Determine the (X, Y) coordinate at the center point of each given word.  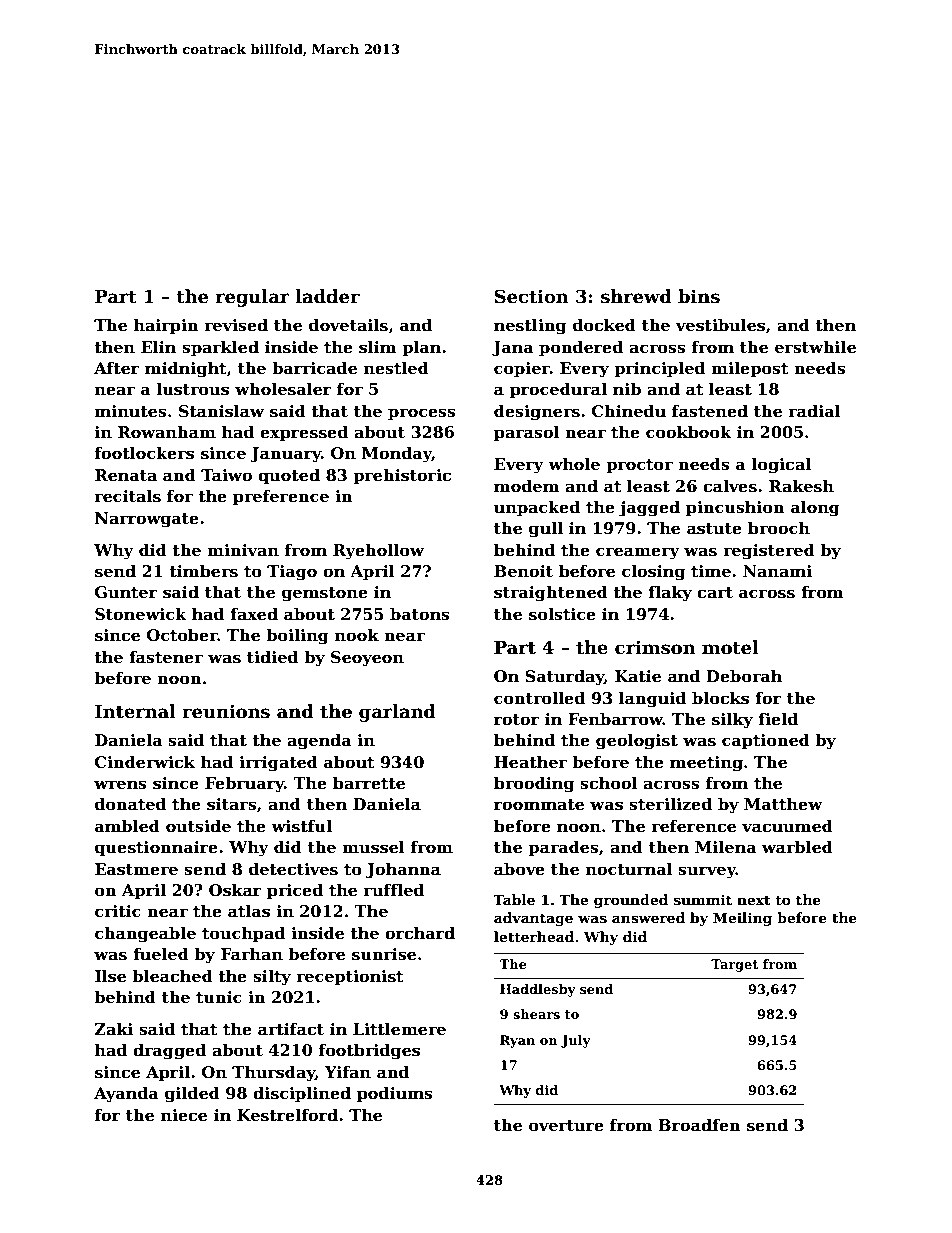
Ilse (110, 976)
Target (734, 965)
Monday (397, 454)
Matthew (783, 804)
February (244, 784)
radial (815, 410)
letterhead (534, 936)
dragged (169, 1051)
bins (699, 296)
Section (532, 296)
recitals (128, 496)
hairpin (166, 326)
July (576, 1041)
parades (563, 848)
